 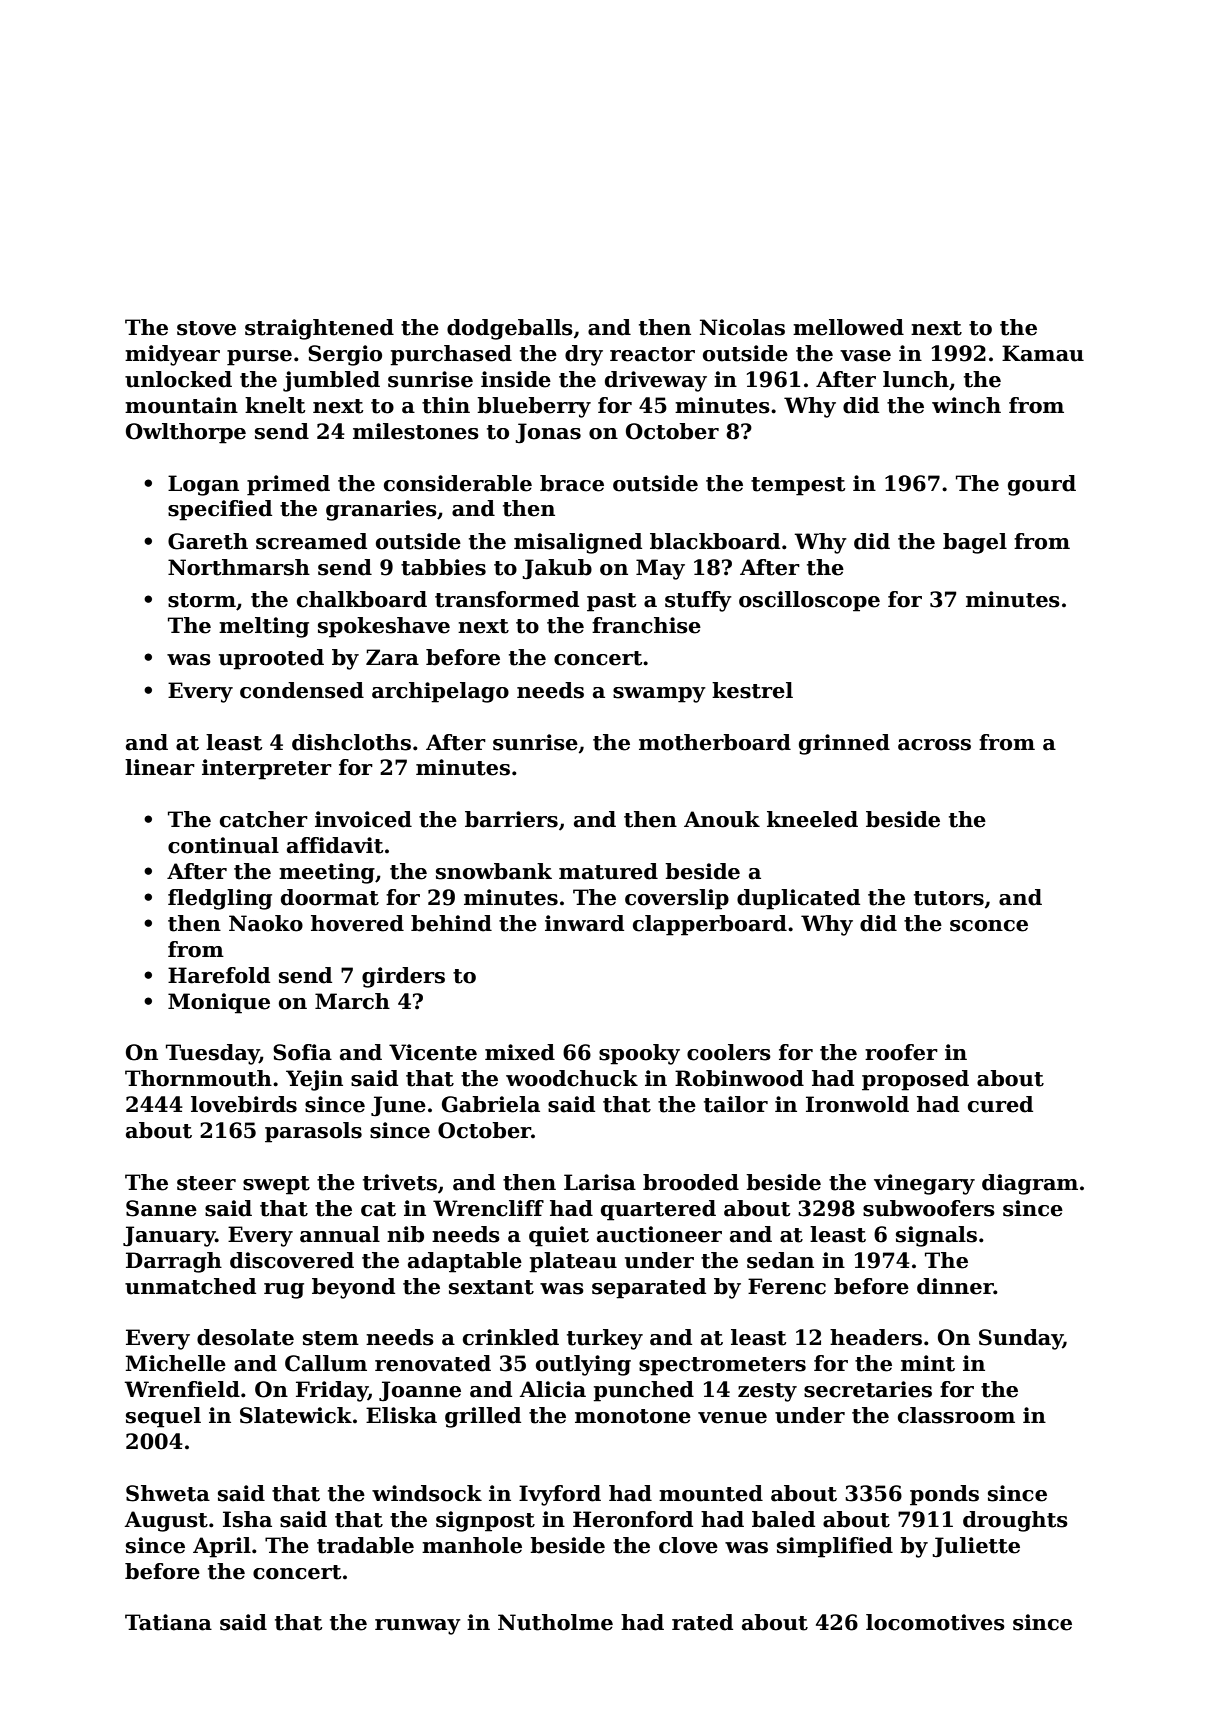 I want to click on bagel, so click(x=975, y=543).
